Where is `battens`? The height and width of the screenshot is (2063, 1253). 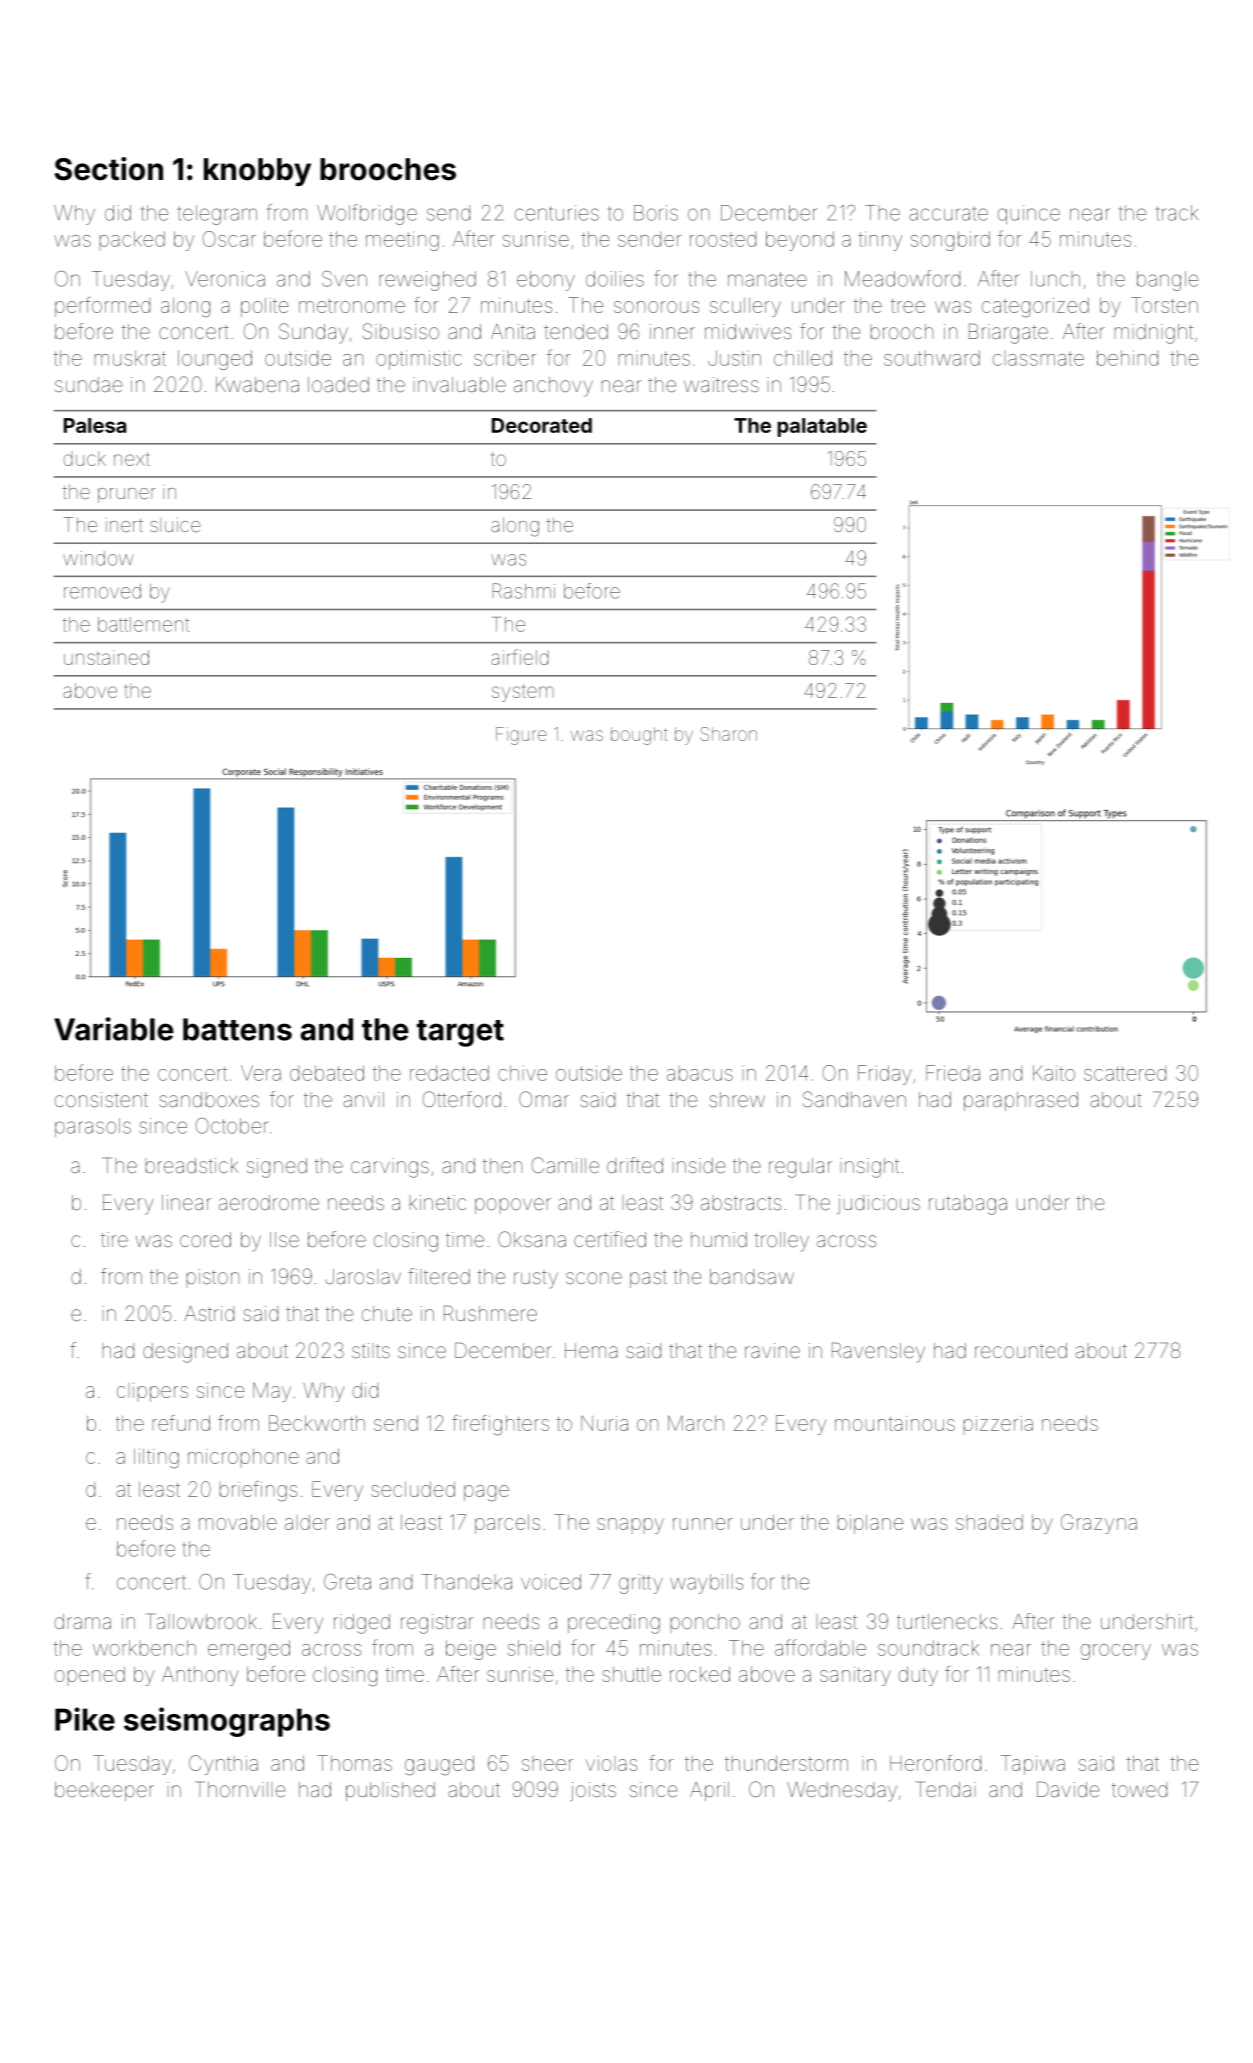 battens is located at coordinates (237, 1029).
